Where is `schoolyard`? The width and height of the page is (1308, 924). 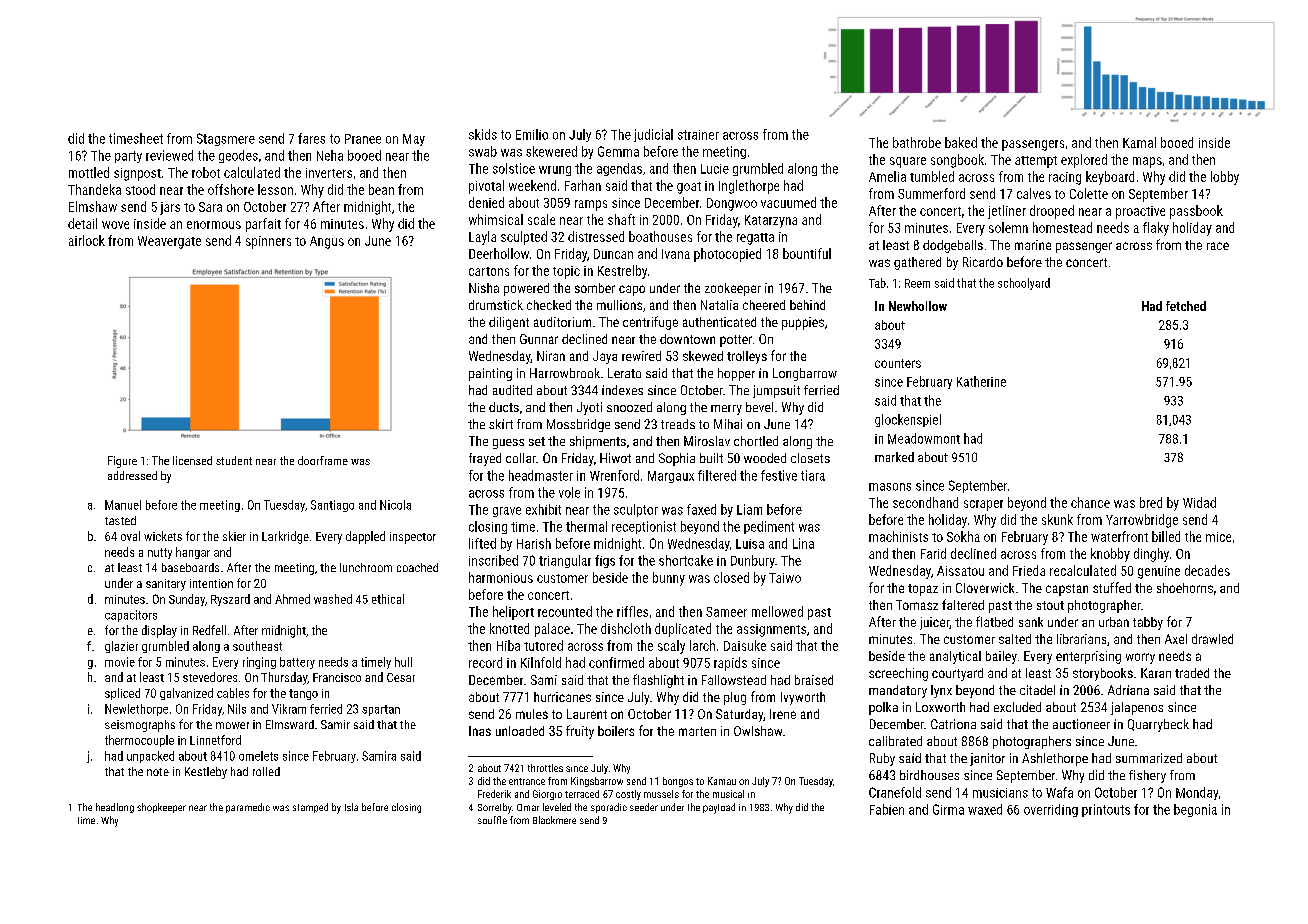
schoolyard is located at coordinates (1024, 284).
